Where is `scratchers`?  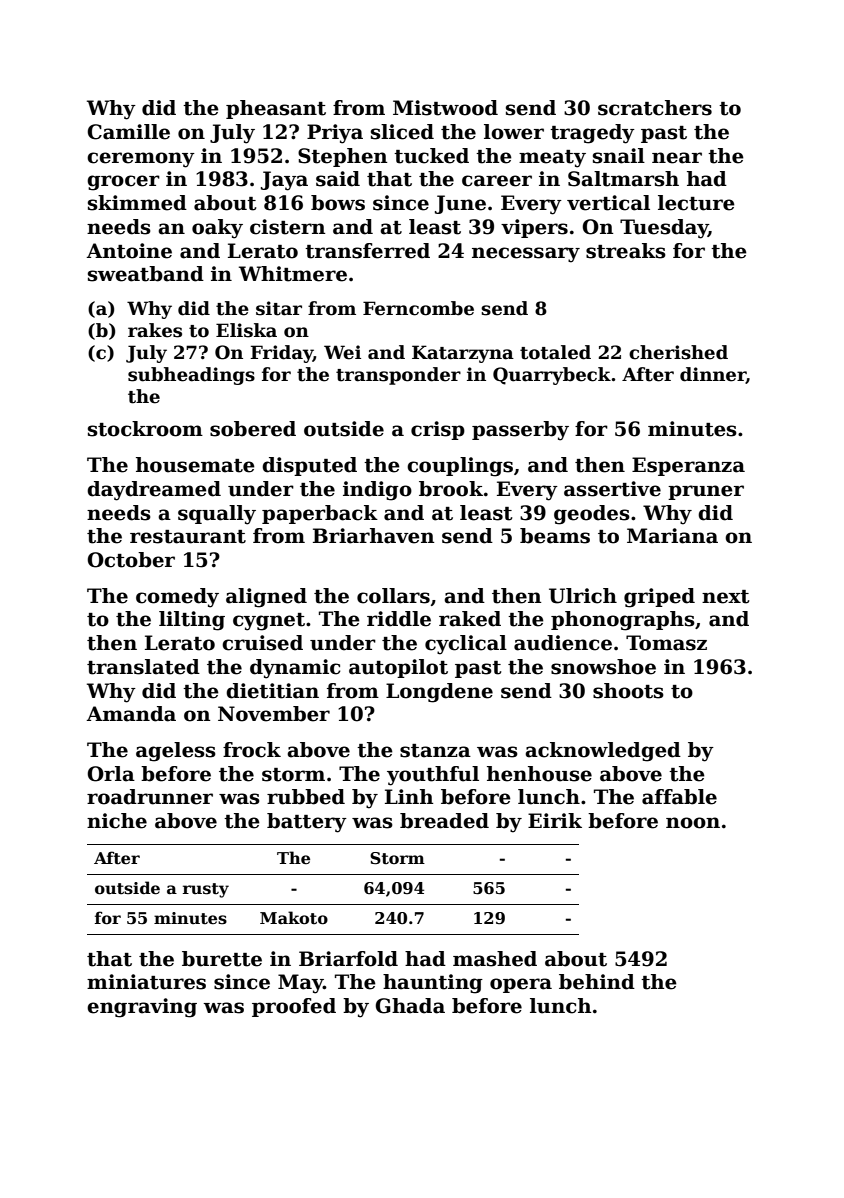 scratchers is located at coordinates (655, 108).
